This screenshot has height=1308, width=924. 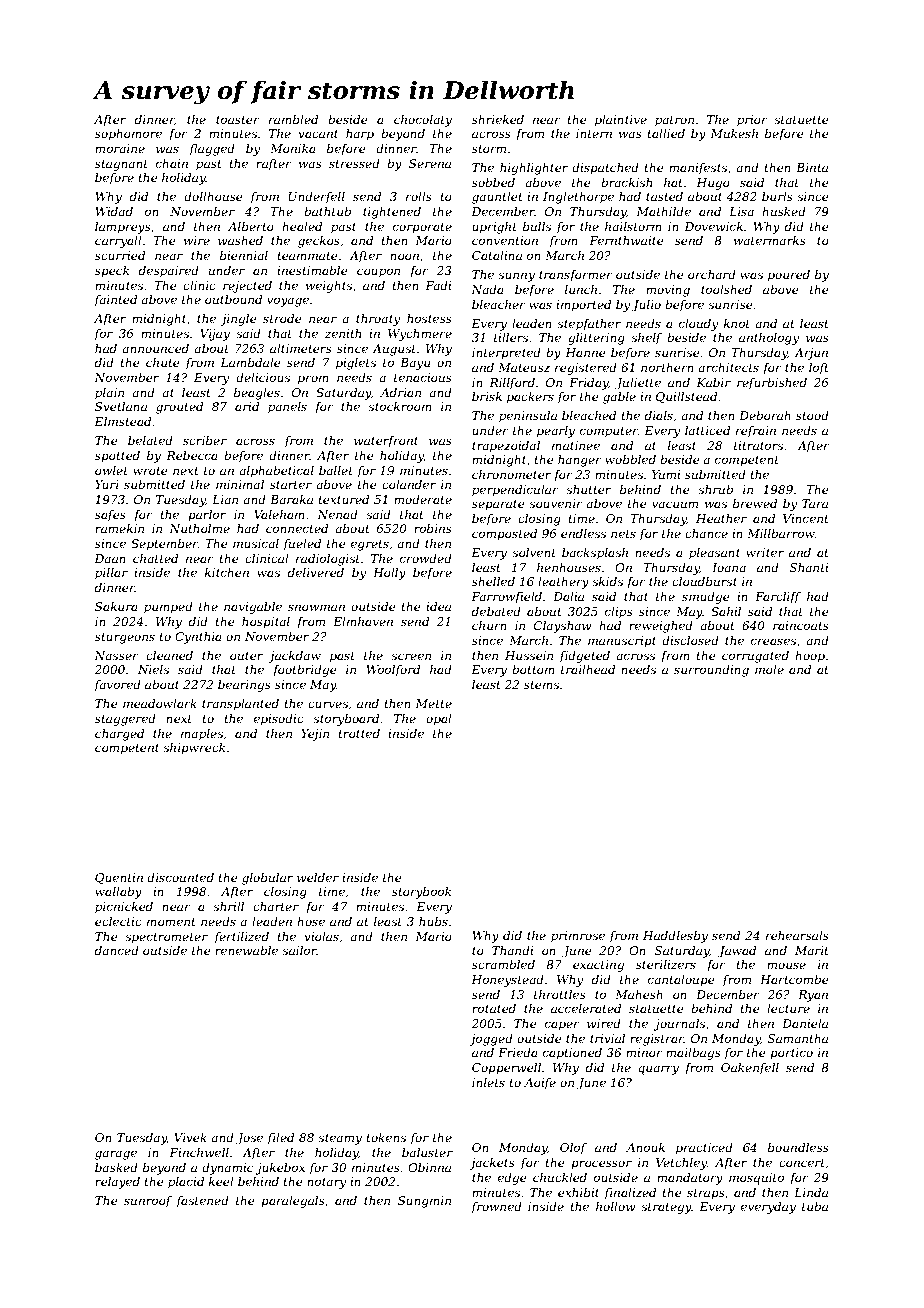 I want to click on intern, so click(x=594, y=133).
